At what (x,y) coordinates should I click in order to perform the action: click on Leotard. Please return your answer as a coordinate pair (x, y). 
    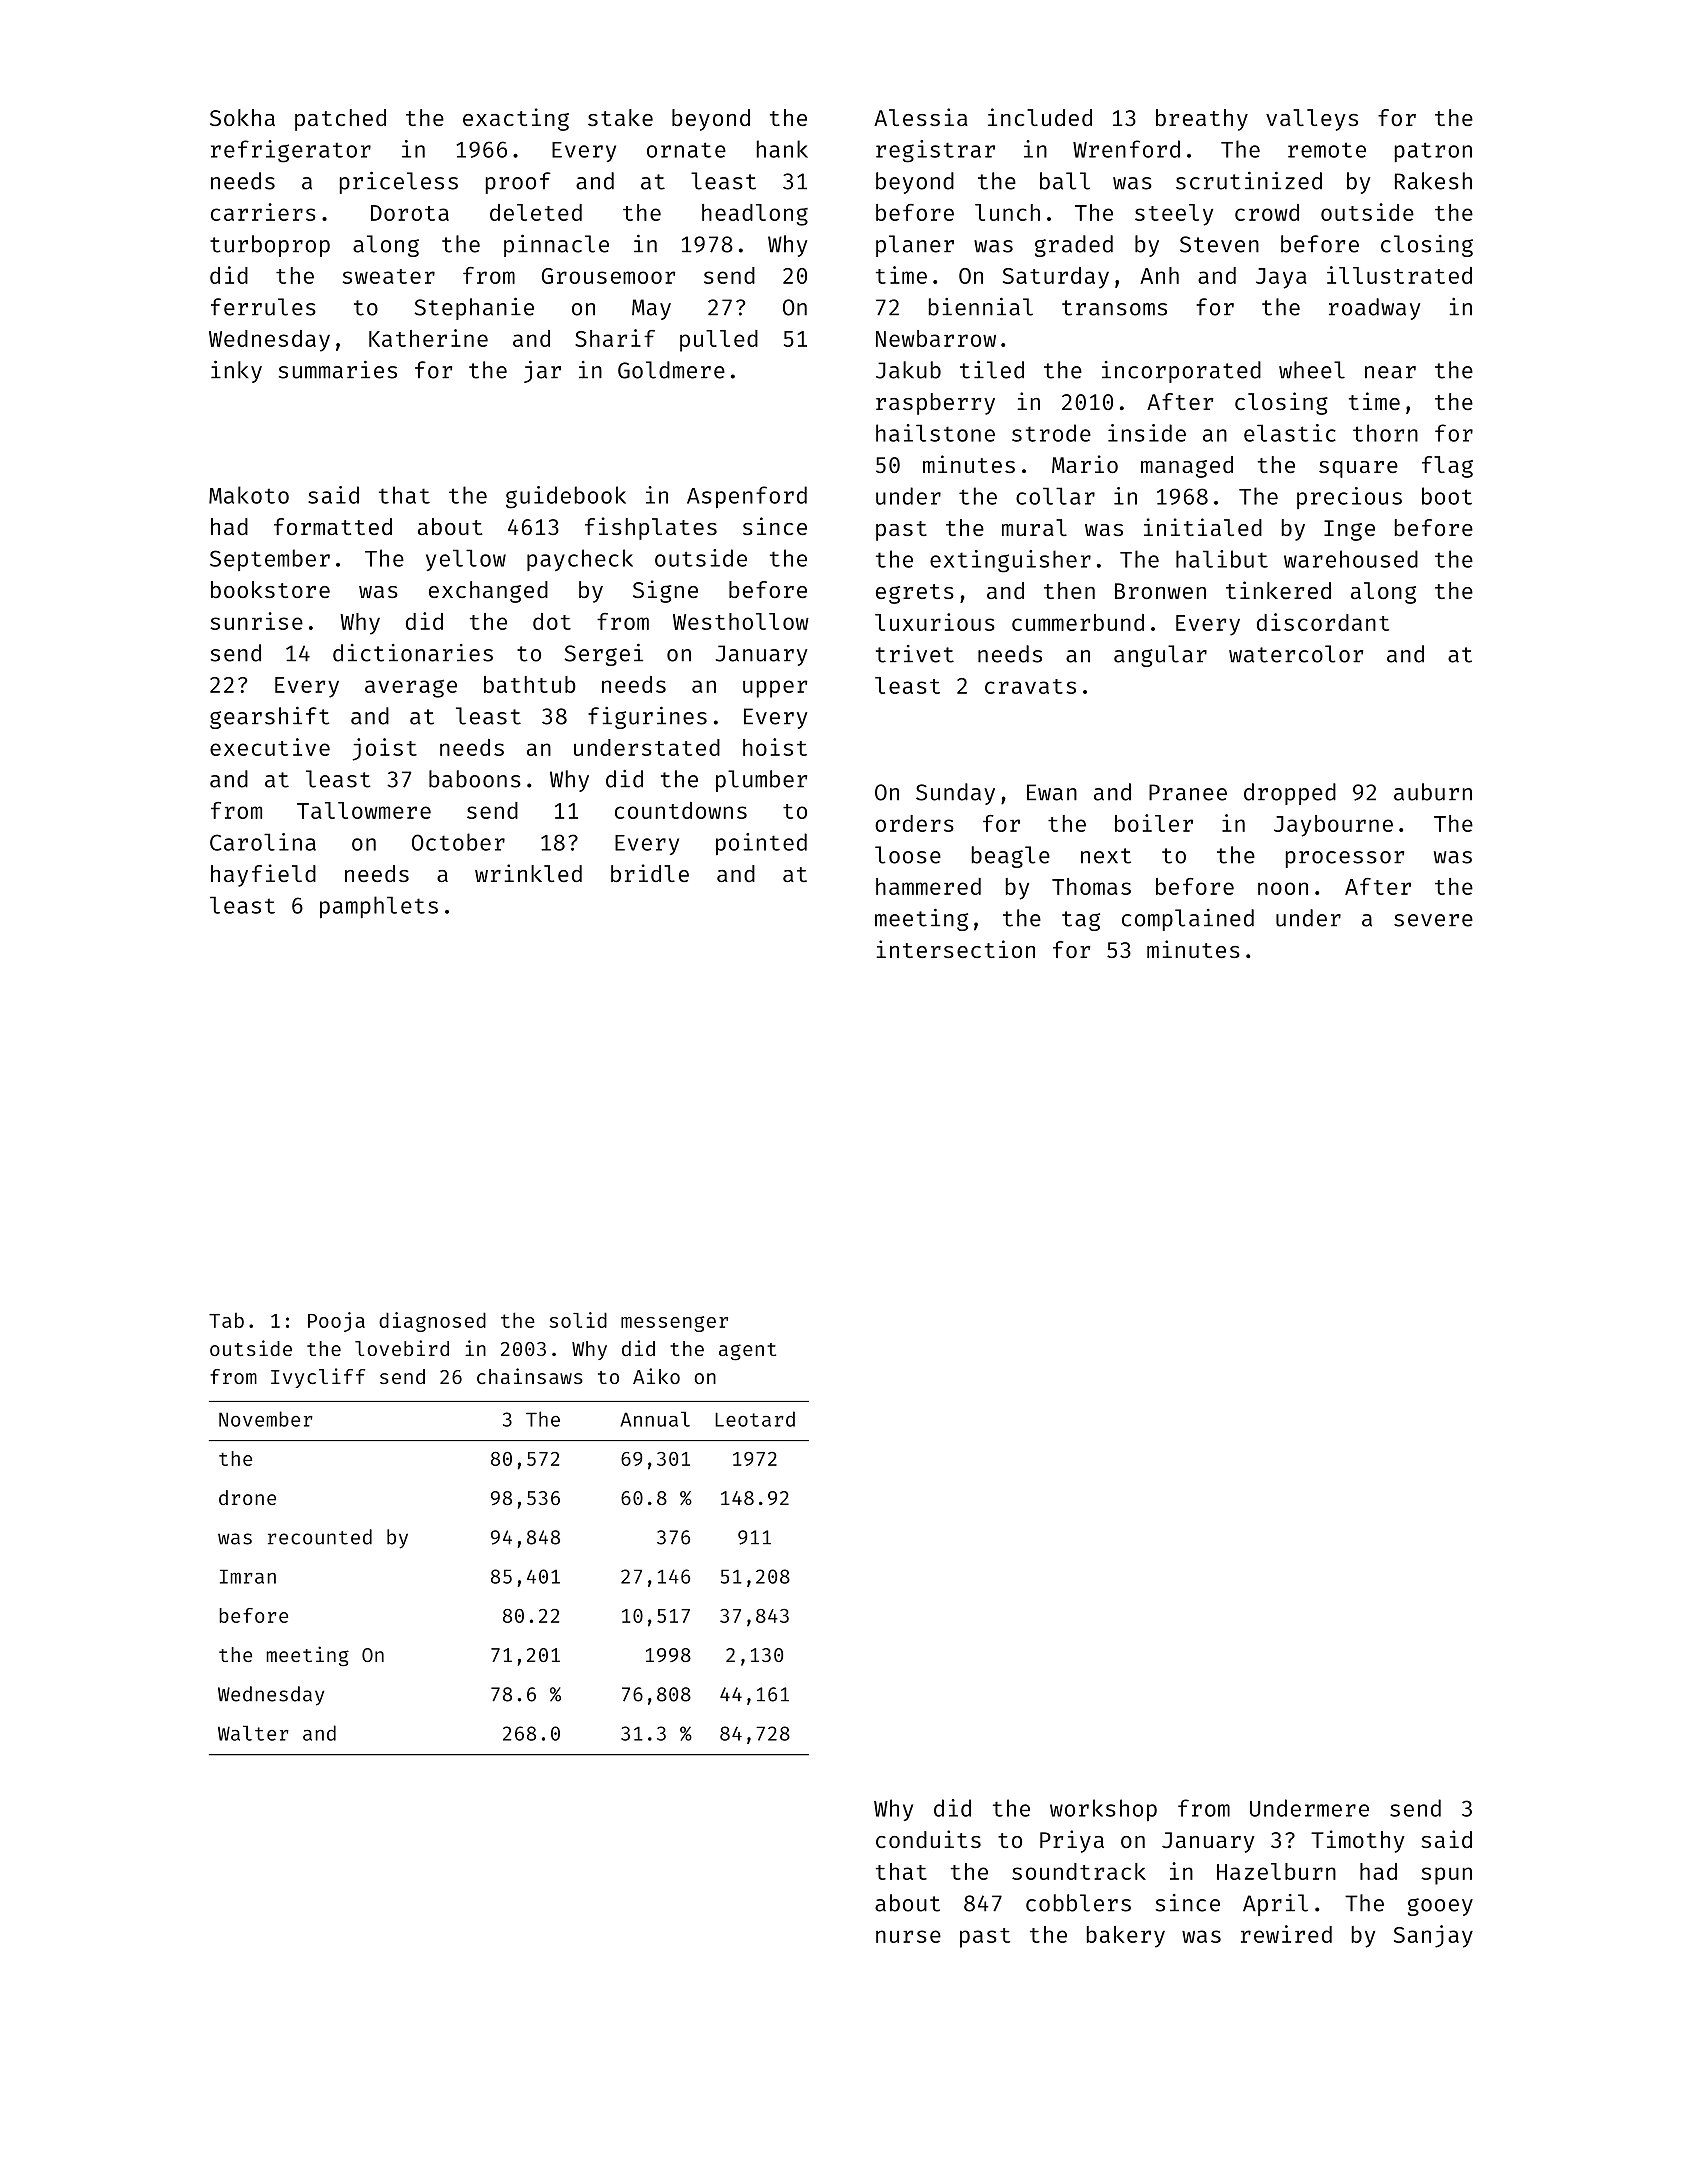
    Looking at the image, I should click on (755, 1419).
